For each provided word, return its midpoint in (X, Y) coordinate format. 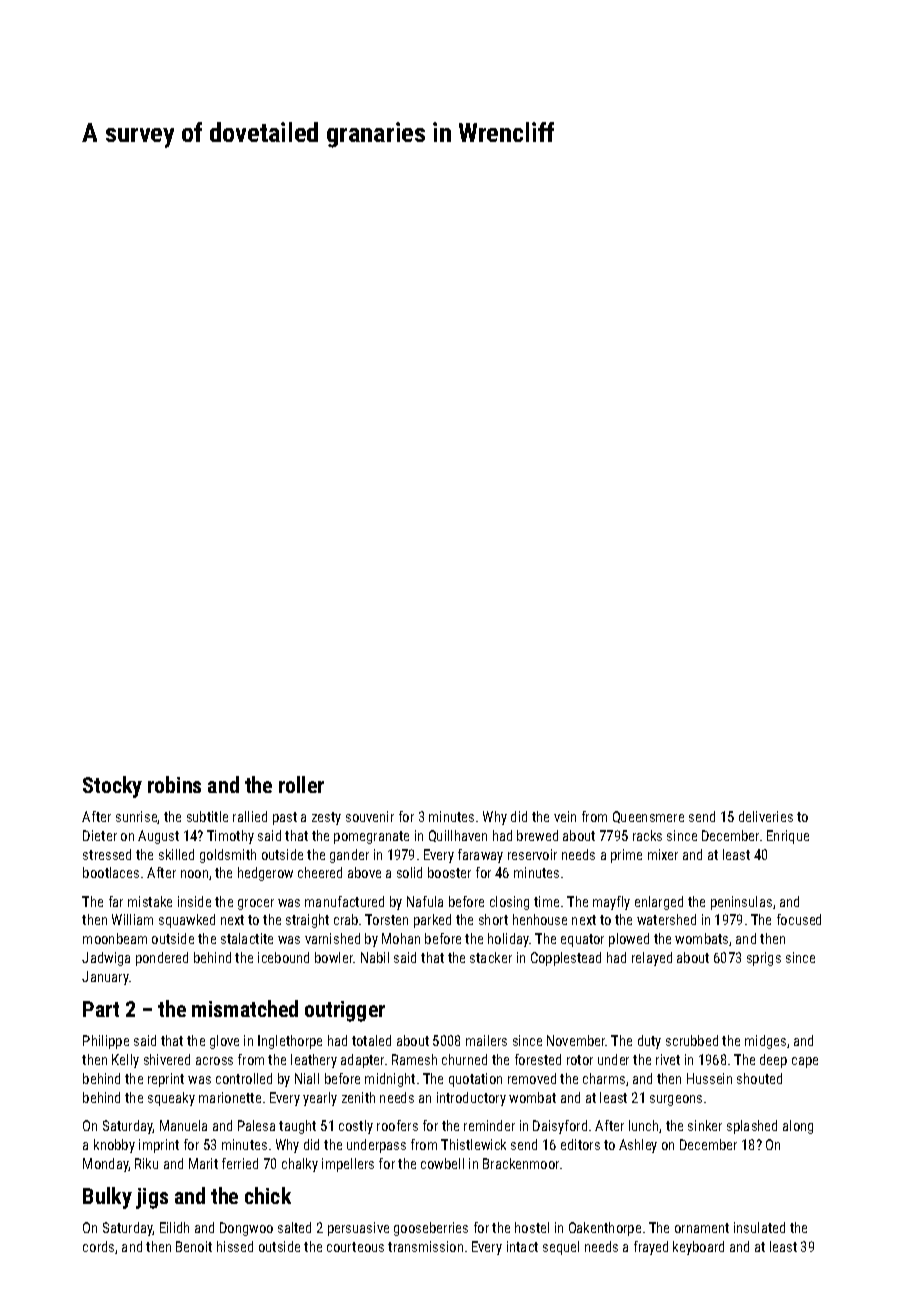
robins (174, 784)
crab (346, 919)
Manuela (183, 1125)
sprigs (764, 959)
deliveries (766, 816)
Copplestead (566, 959)
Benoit (194, 1246)
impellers (348, 1165)
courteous (355, 1247)
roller (301, 784)
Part (101, 1009)
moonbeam (115, 938)
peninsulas (741, 903)
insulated (759, 1227)
